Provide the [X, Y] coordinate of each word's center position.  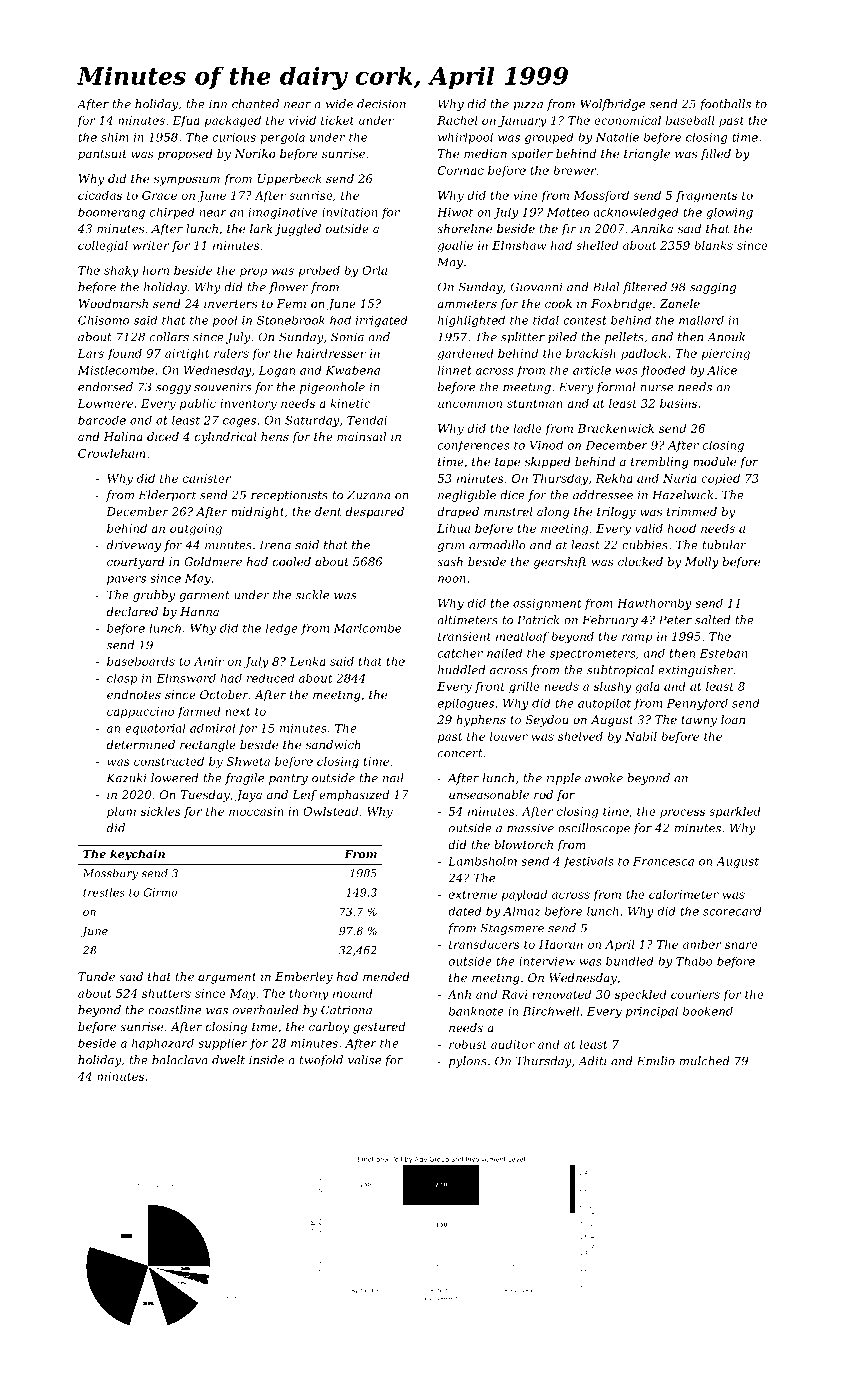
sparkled [735, 812]
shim [115, 137]
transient [464, 636]
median [485, 153]
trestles [104, 892]
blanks [713, 245]
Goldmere [213, 561]
